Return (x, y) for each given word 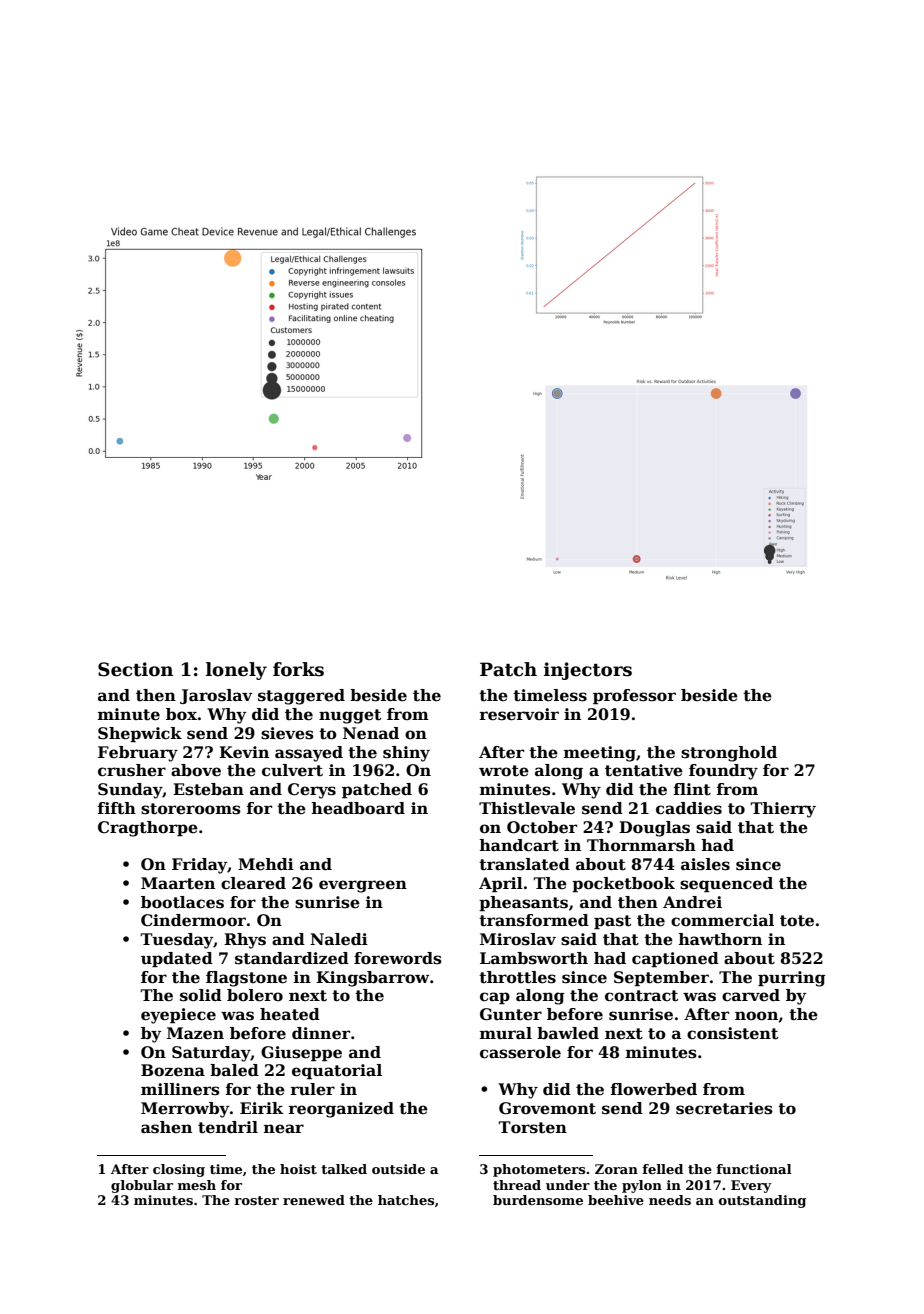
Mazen (195, 1033)
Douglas (654, 829)
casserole (520, 1052)
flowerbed (654, 1089)
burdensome (538, 1200)
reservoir (519, 714)
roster (256, 1200)
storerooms (191, 809)
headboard (358, 808)
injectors (588, 671)
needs (670, 1200)
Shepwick (140, 734)
